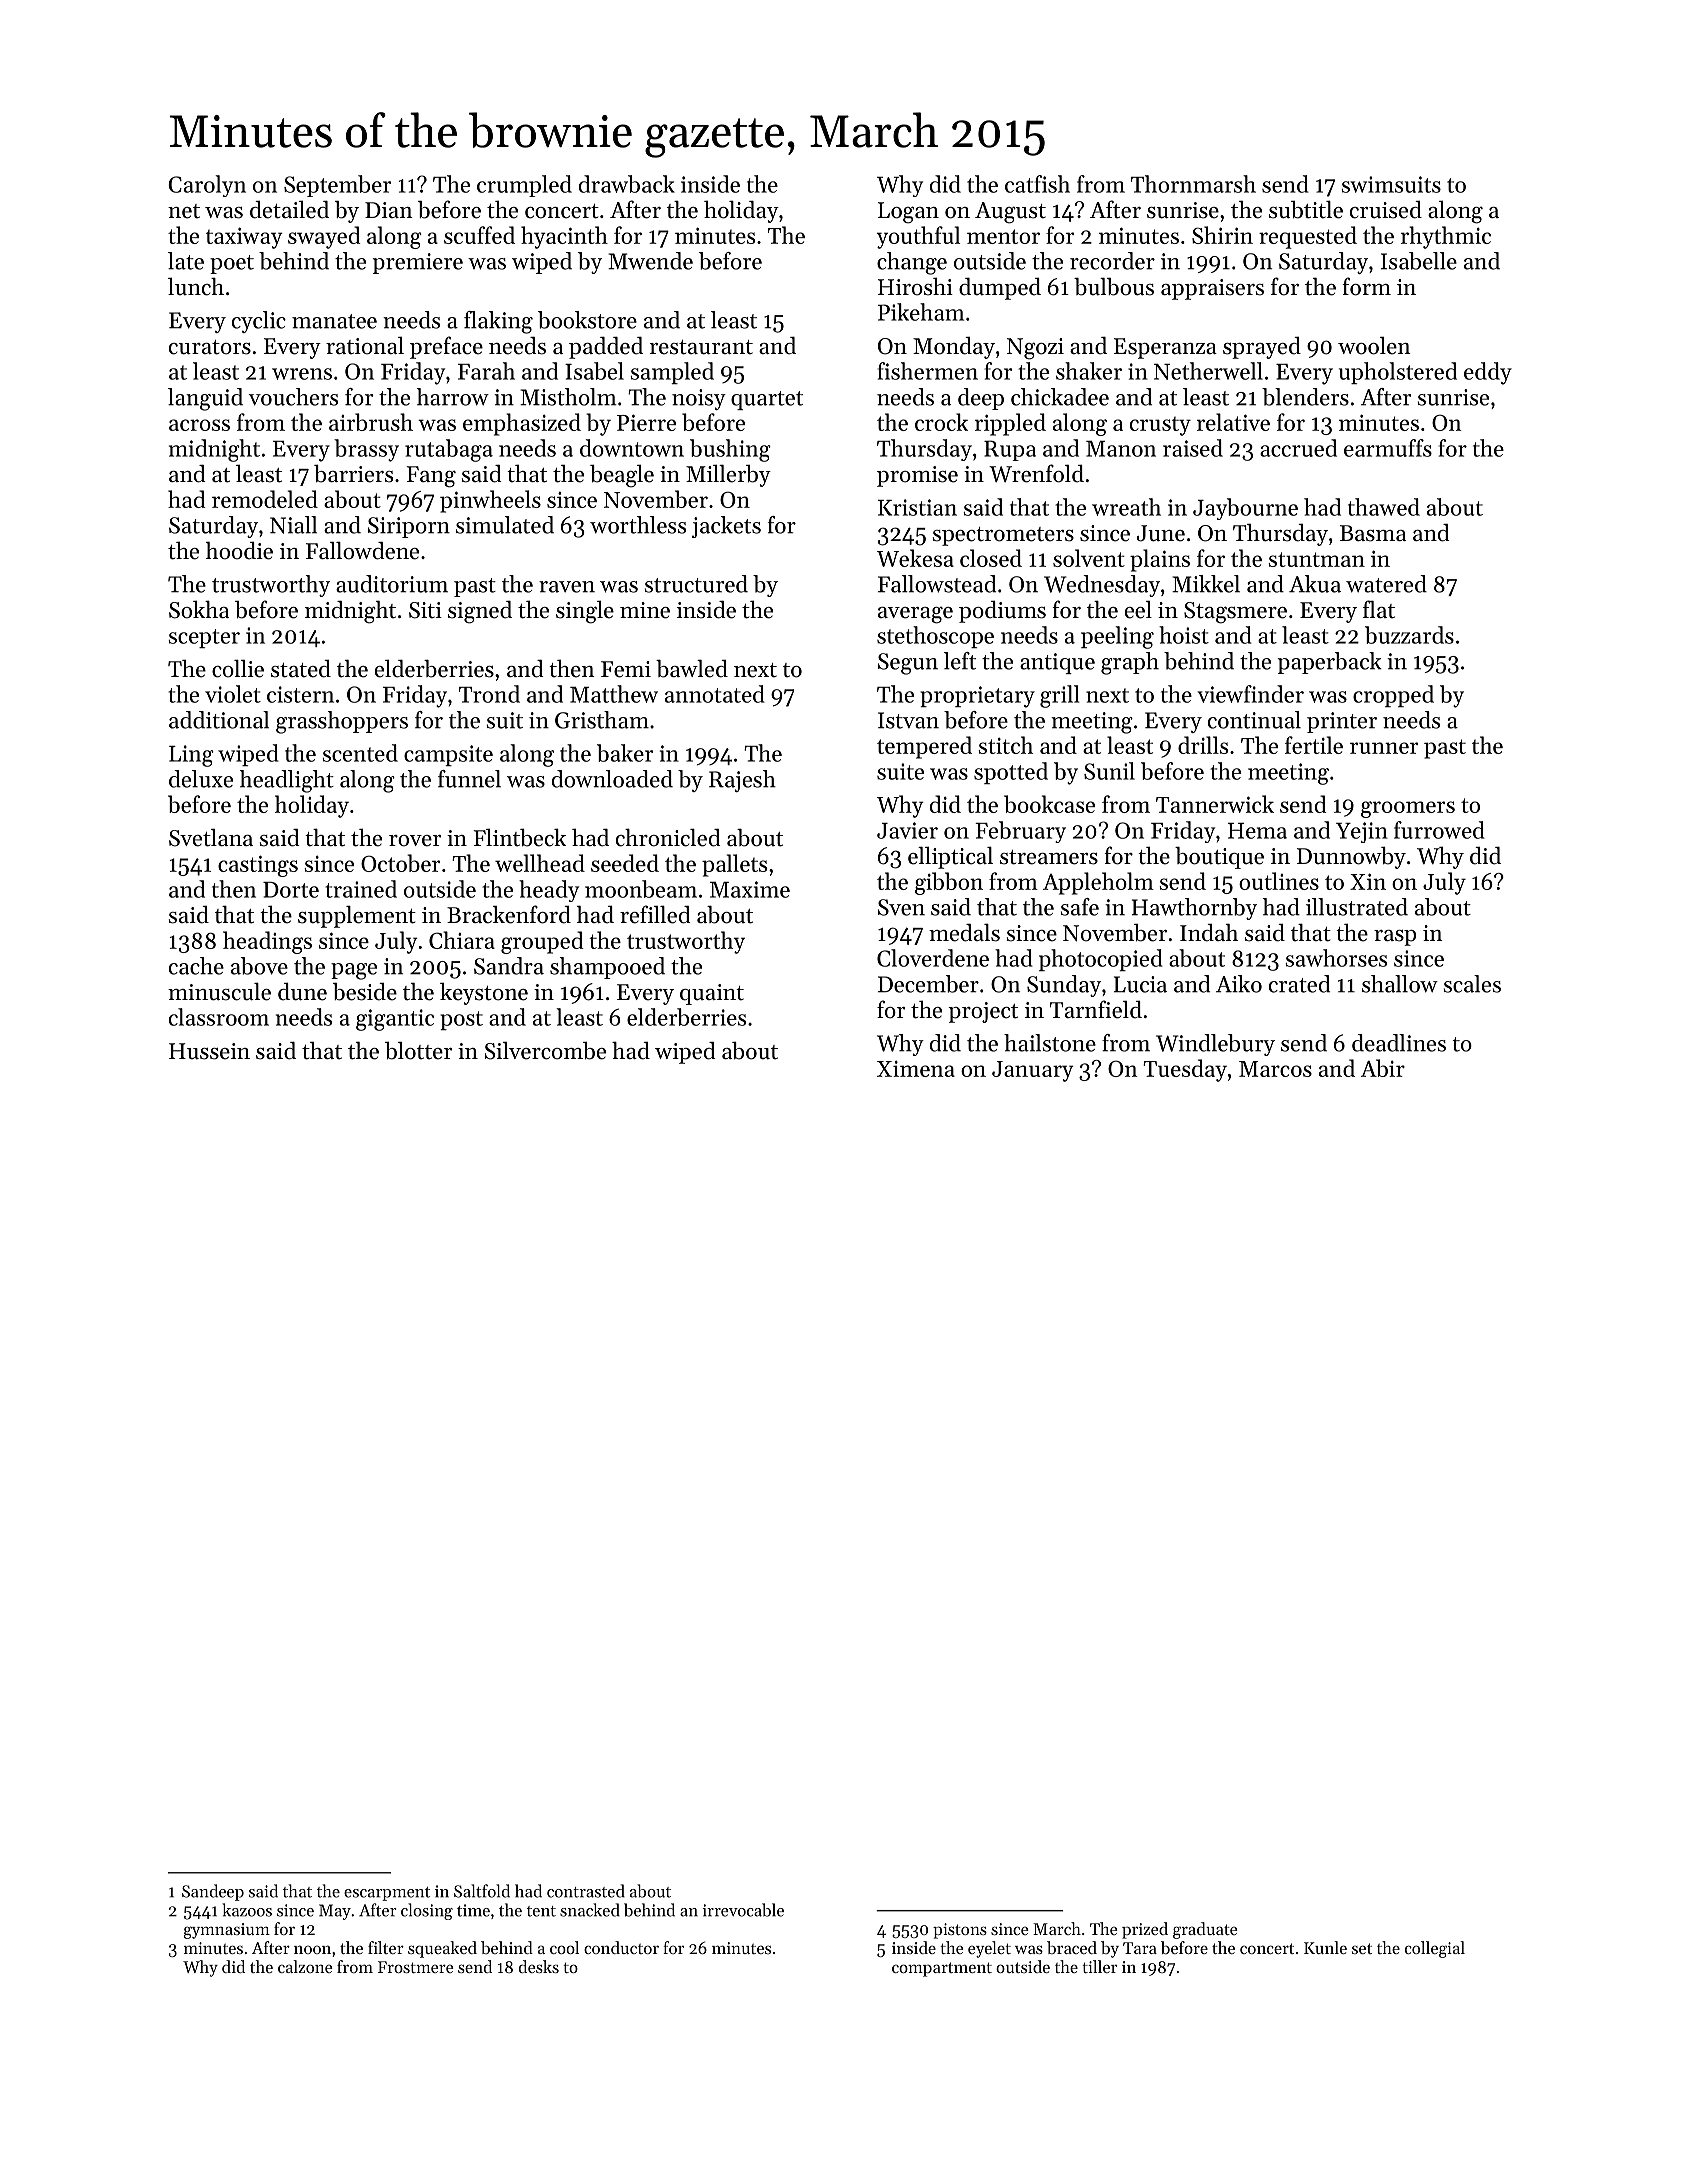  I want to click on Indah, so click(1209, 932).
